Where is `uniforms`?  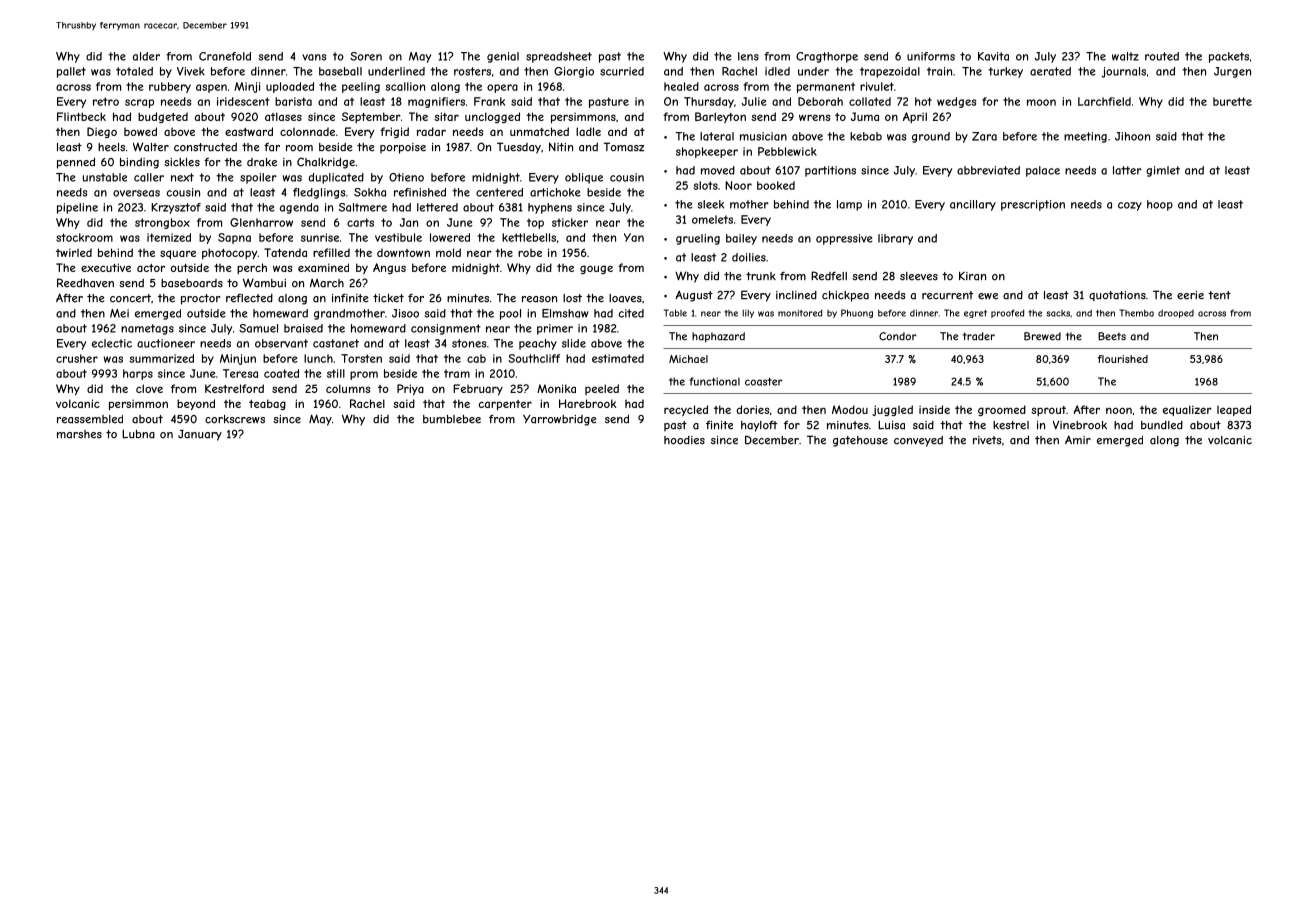 uniforms is located at coordinates (931, 56).
